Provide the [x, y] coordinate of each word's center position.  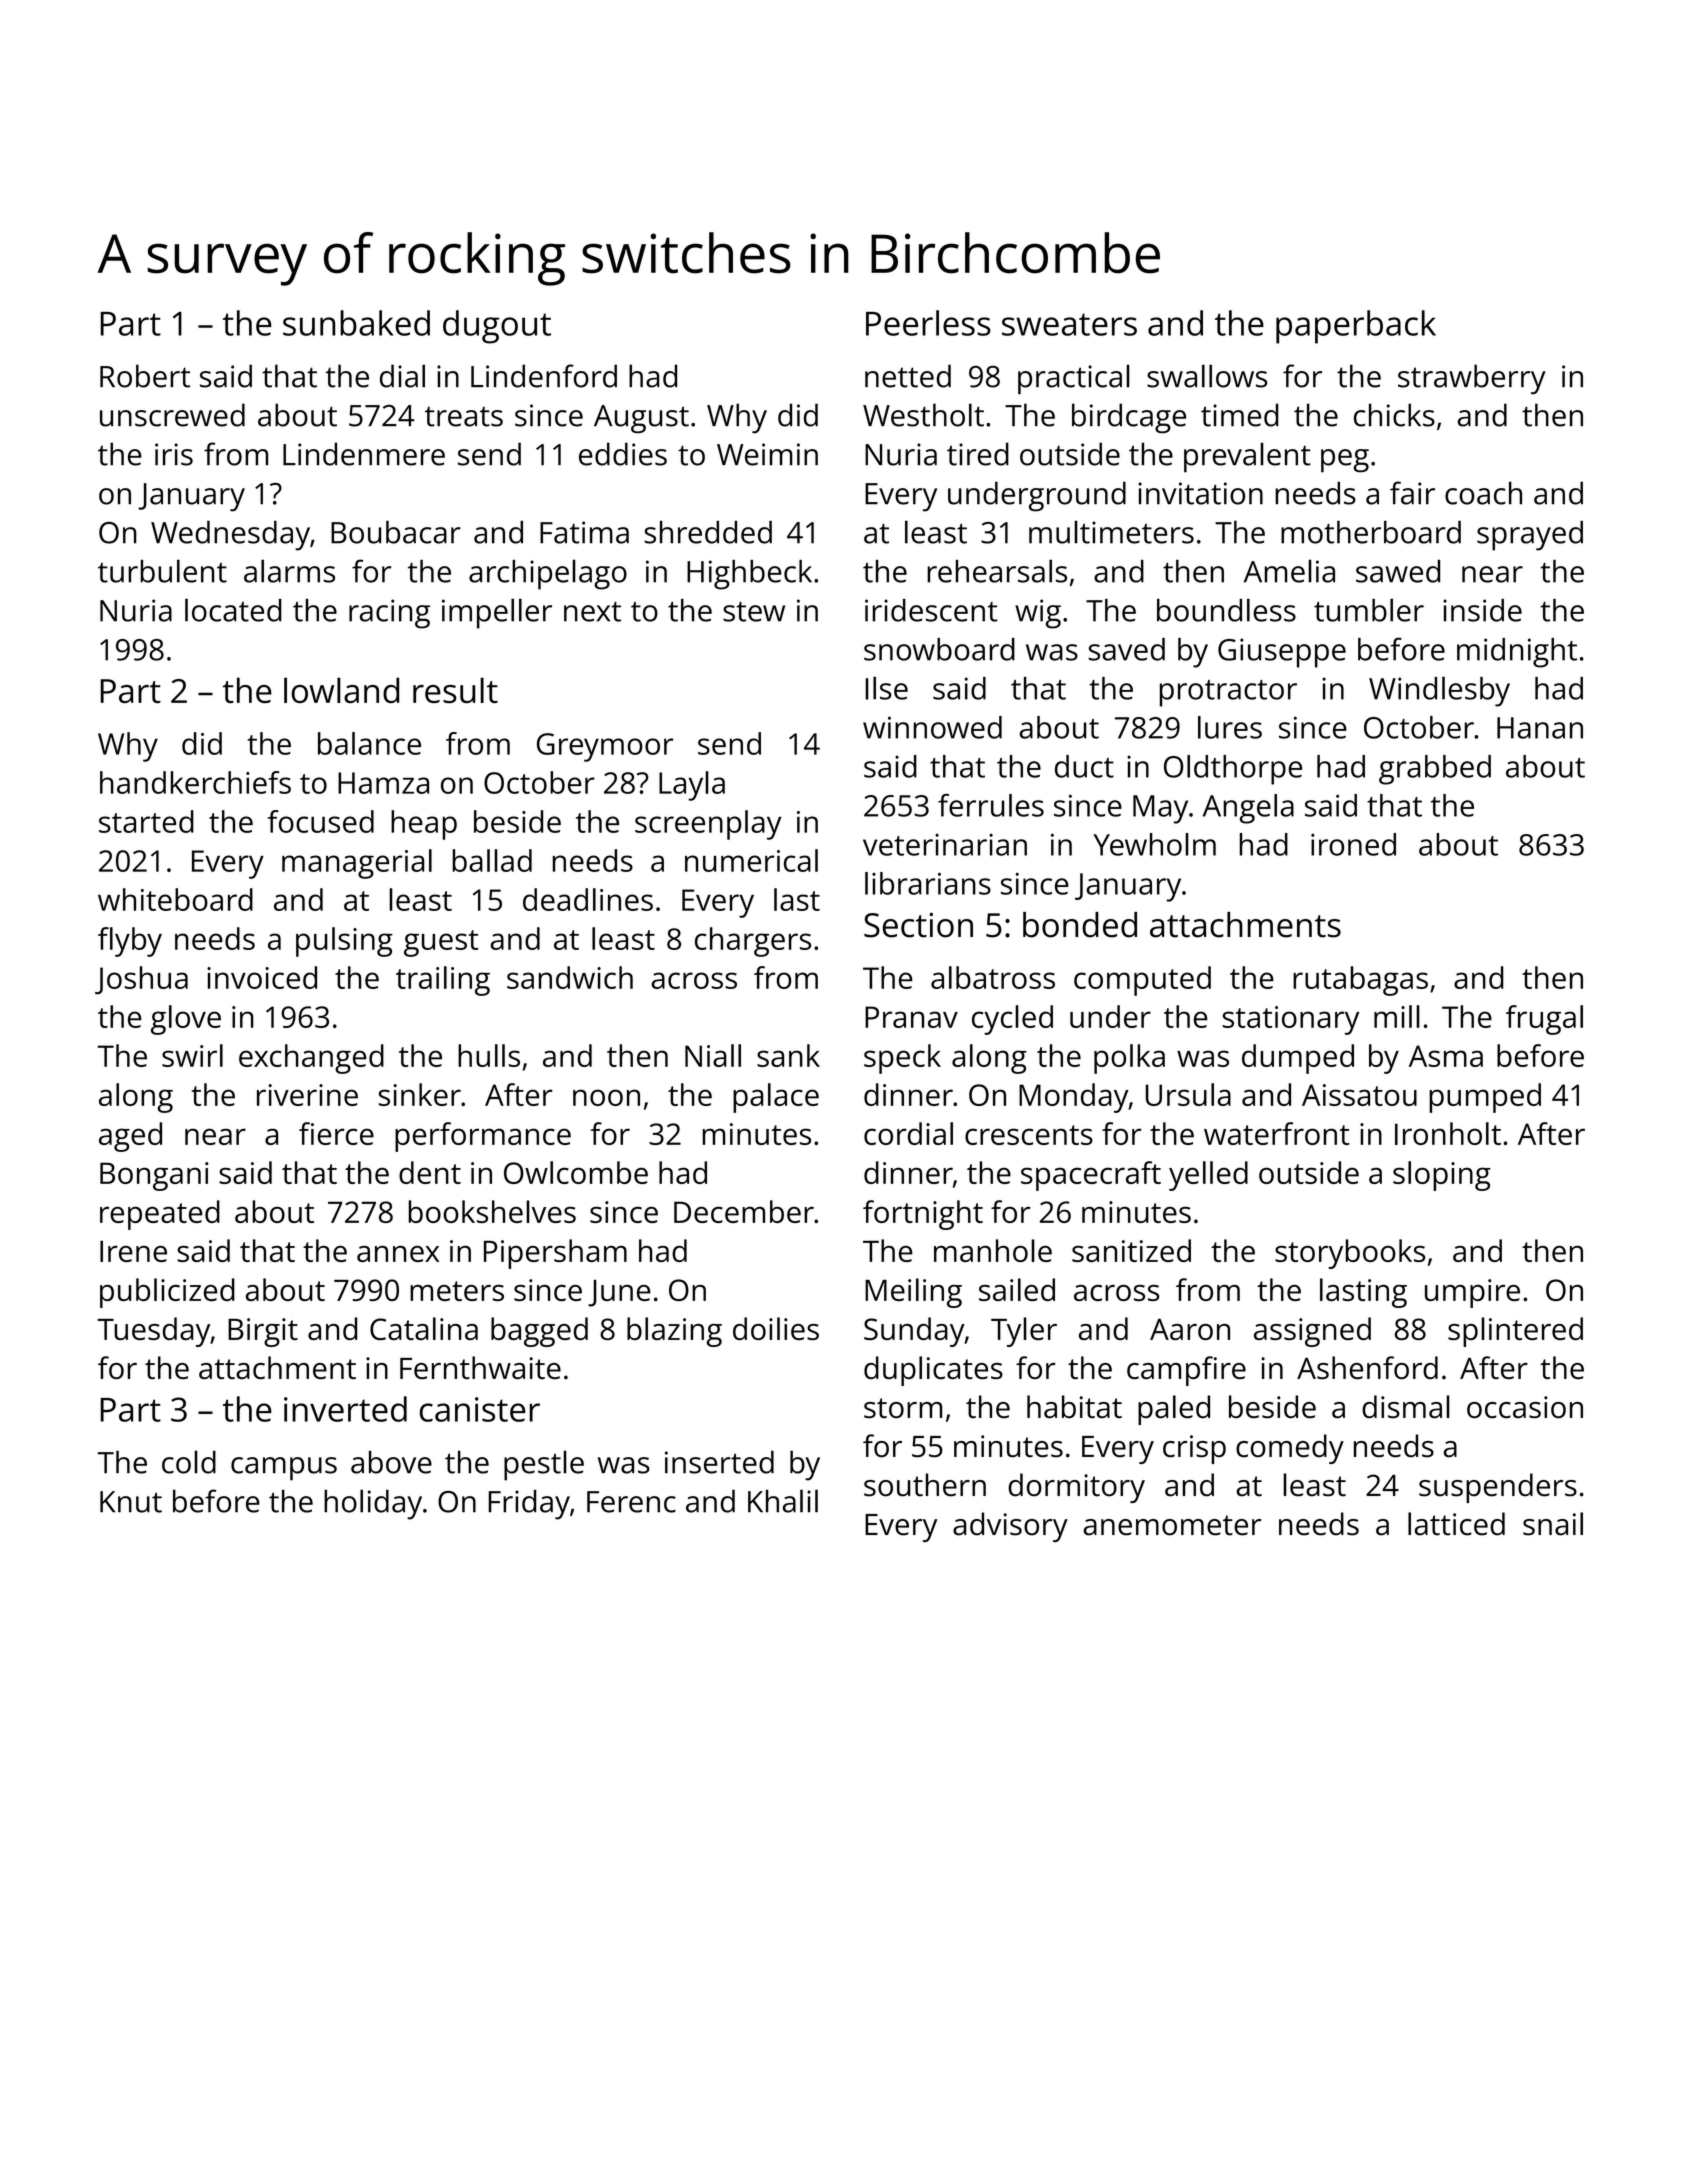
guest [441, 943]
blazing [674, 1332]
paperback [1356, 327]
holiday [373, 1504]
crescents [1029, 1135]
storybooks [1350, 1254]
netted [908, 376]
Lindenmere [364, 454]
